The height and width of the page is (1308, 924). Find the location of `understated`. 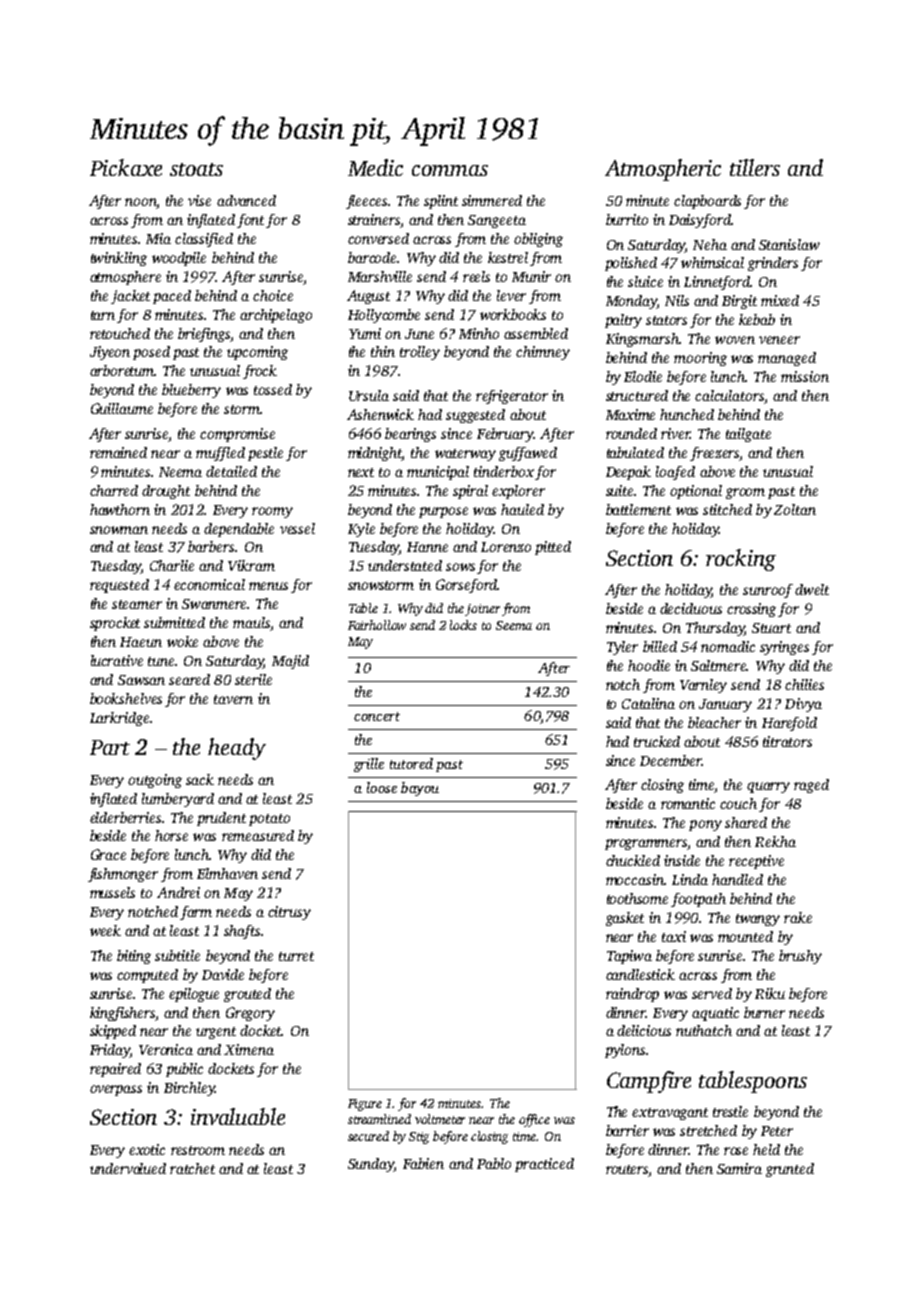

understated is located at coordinates (405, 565).
